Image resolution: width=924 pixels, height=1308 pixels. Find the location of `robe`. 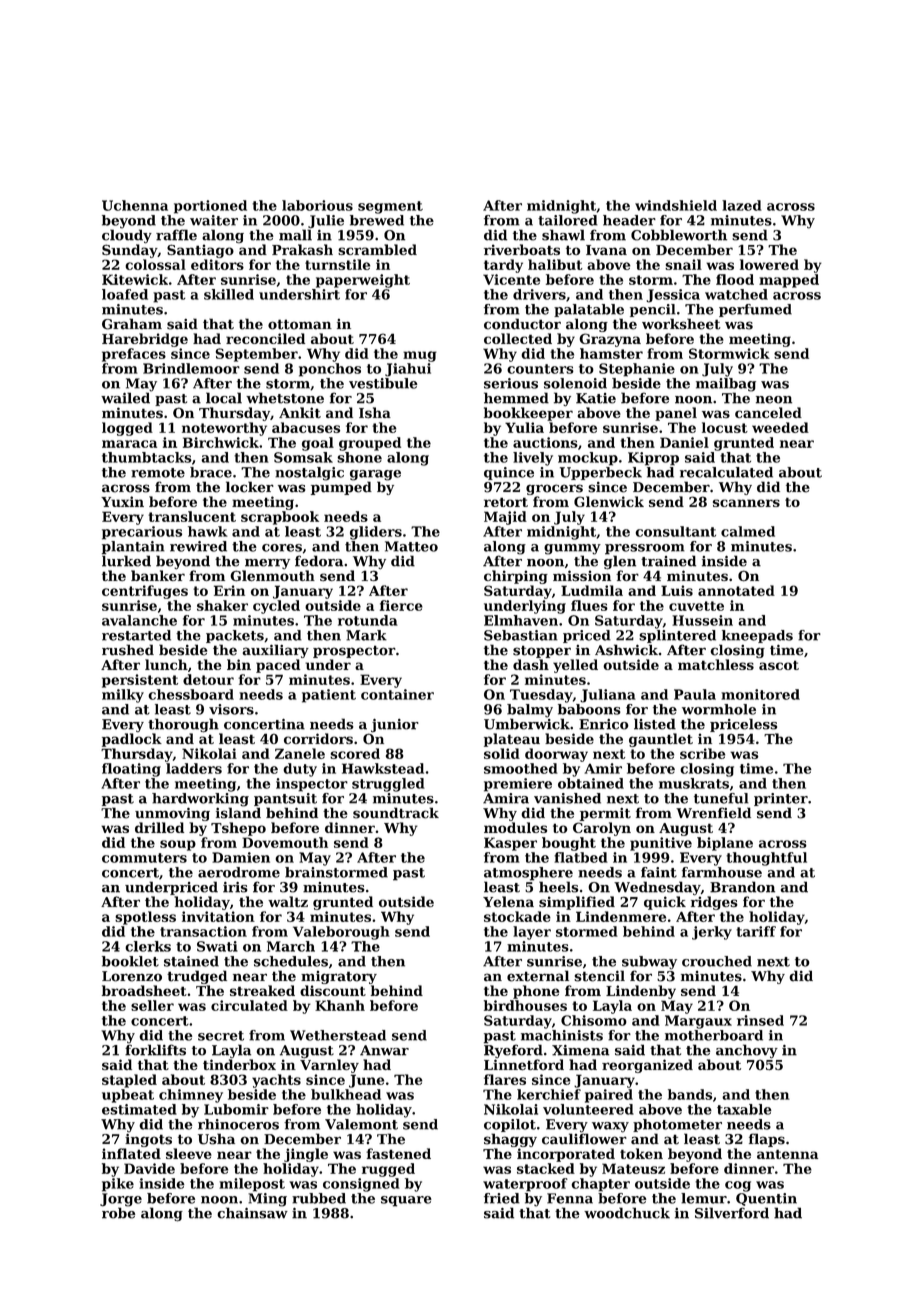

robe is located at coordinates (118, 1213).
